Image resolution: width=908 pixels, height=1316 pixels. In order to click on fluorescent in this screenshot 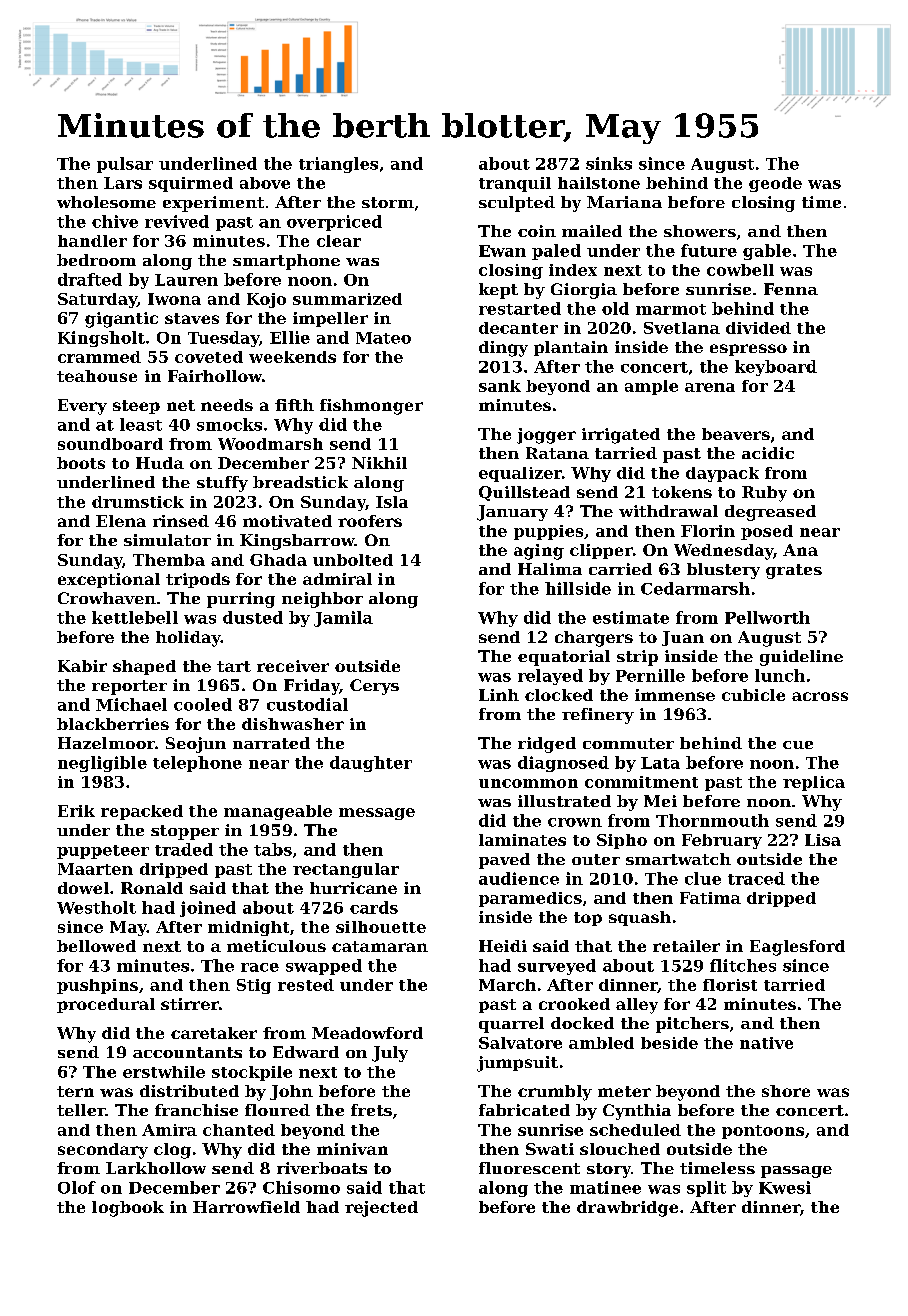, I will do `click(529, 1168)`.
